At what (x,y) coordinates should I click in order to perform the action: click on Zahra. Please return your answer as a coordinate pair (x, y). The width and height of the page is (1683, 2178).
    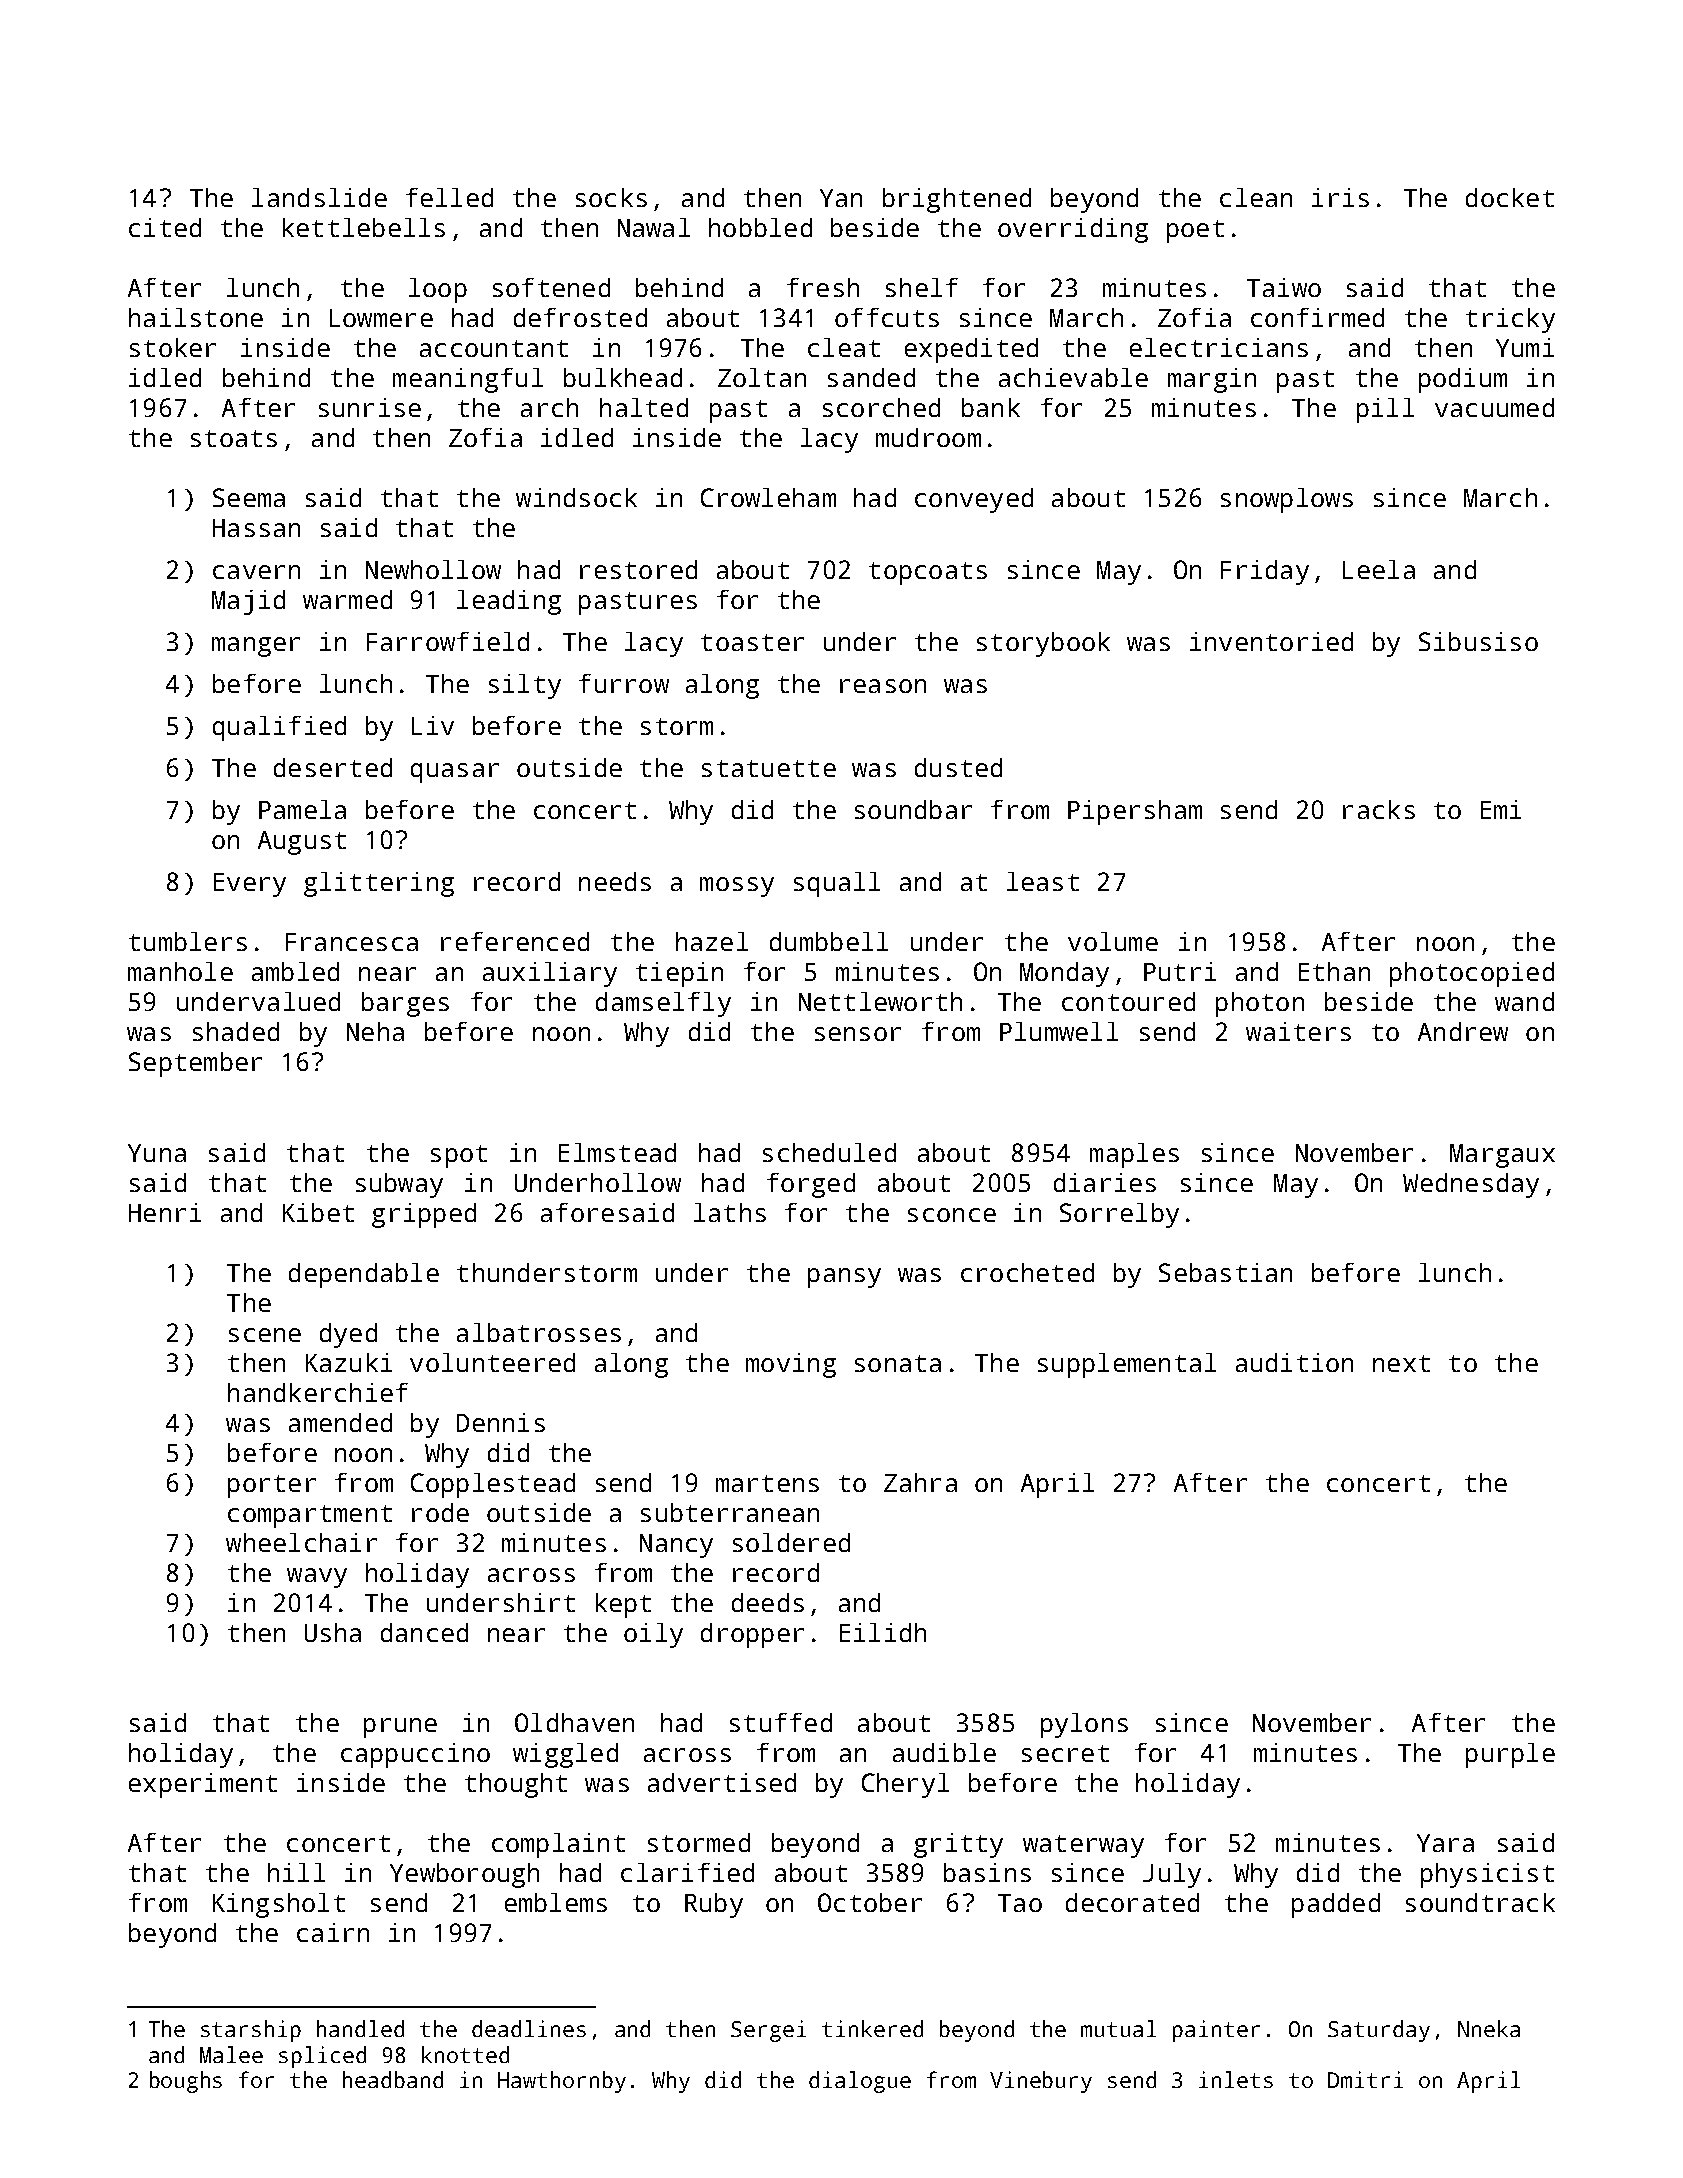
    Looking at the image, I should click on (920, 1482).
